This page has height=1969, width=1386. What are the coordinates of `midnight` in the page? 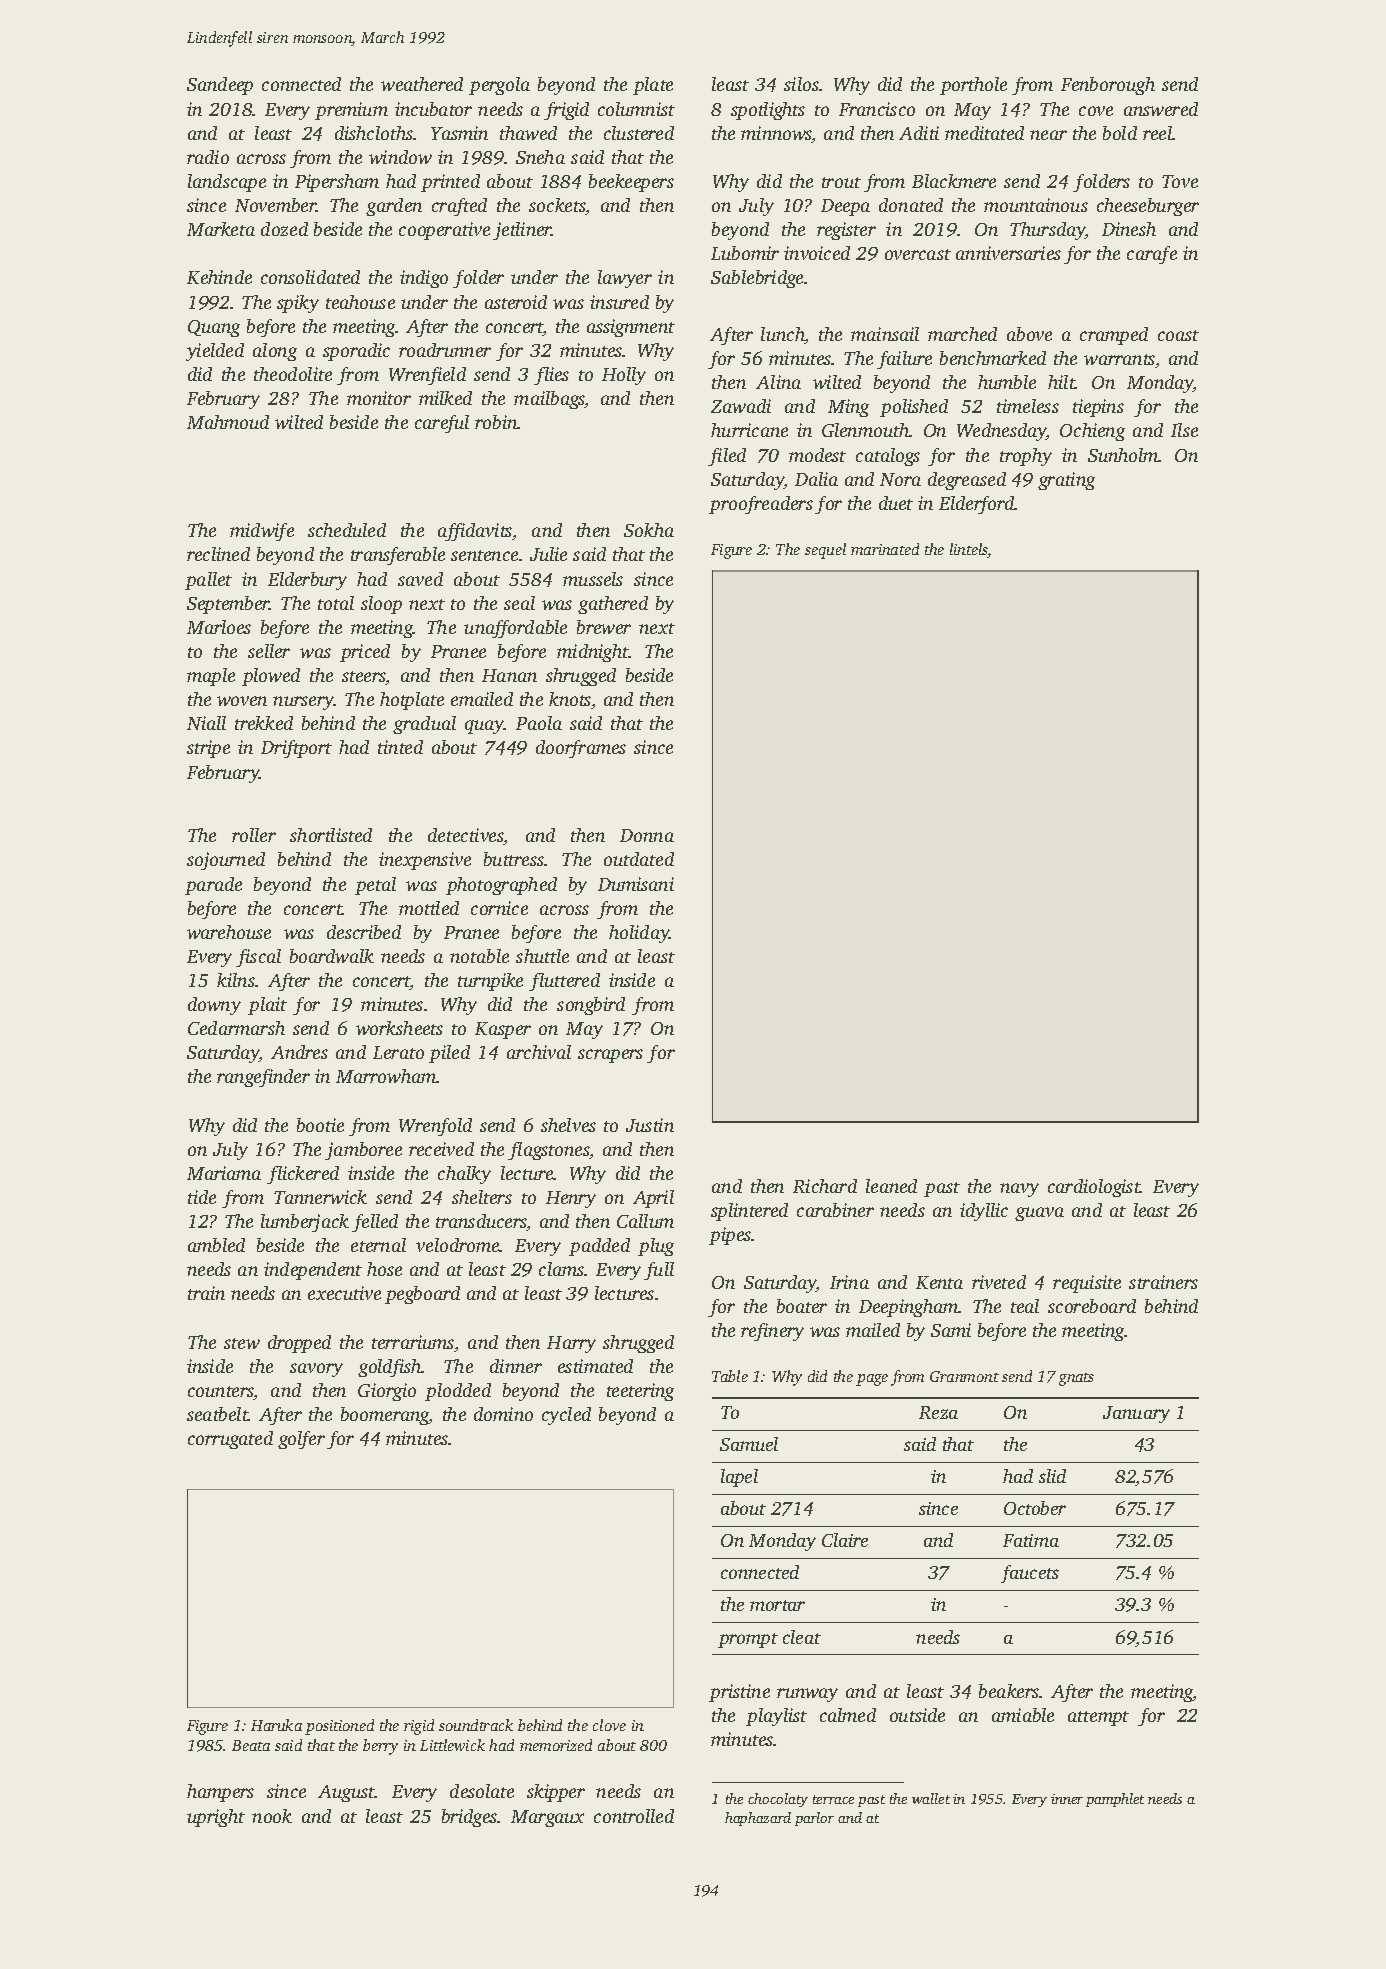 It's located at (593, 653).
